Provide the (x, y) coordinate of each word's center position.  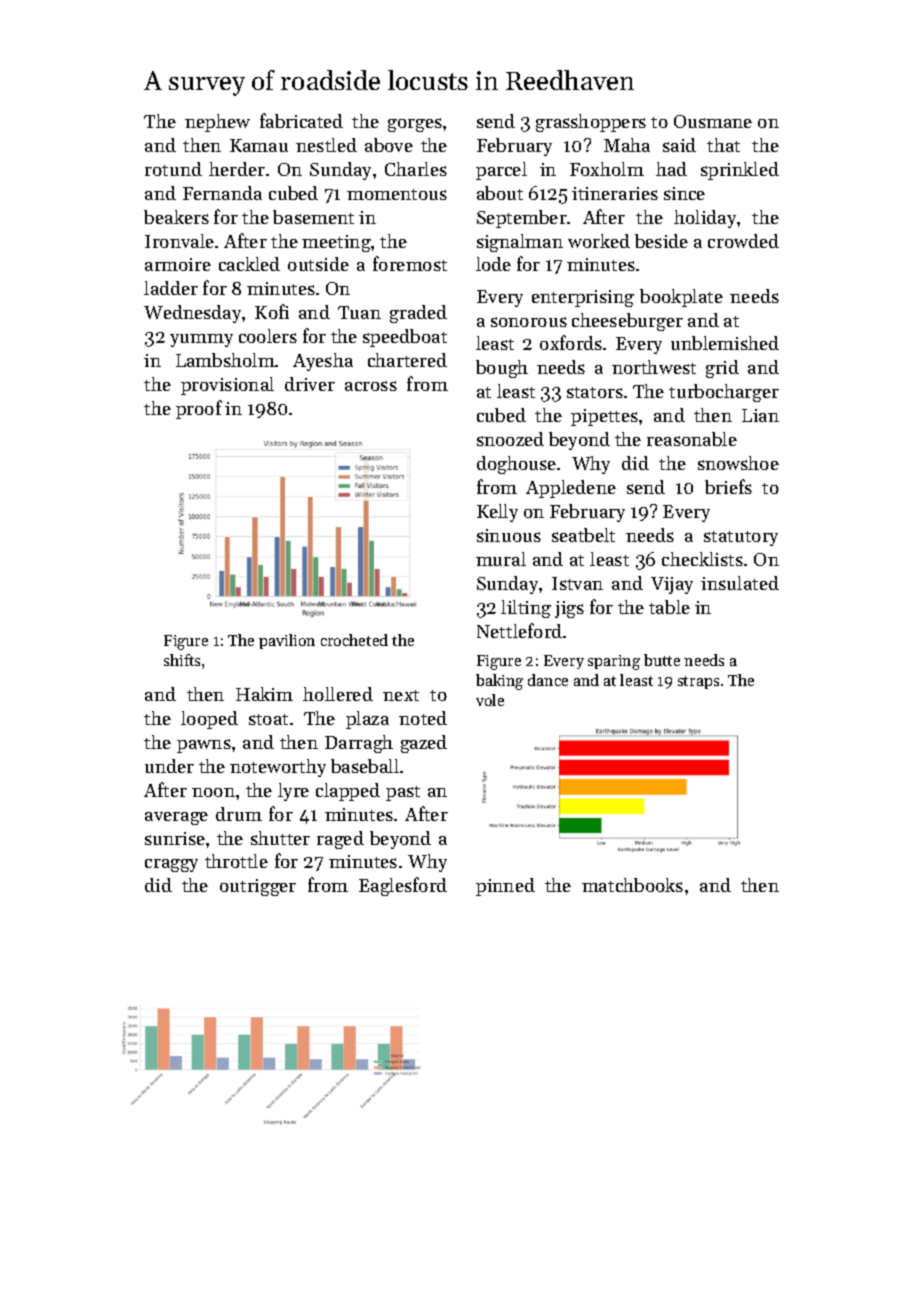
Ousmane (713, 121)
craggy (171, 865)
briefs (728, 486)
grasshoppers (591, 123)
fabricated (301, 120)
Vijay (672, 585)
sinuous (509, 535)
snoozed (510, 439)
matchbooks (632, 885)
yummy (201, 340)
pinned (505, 887)
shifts (182, 660)
